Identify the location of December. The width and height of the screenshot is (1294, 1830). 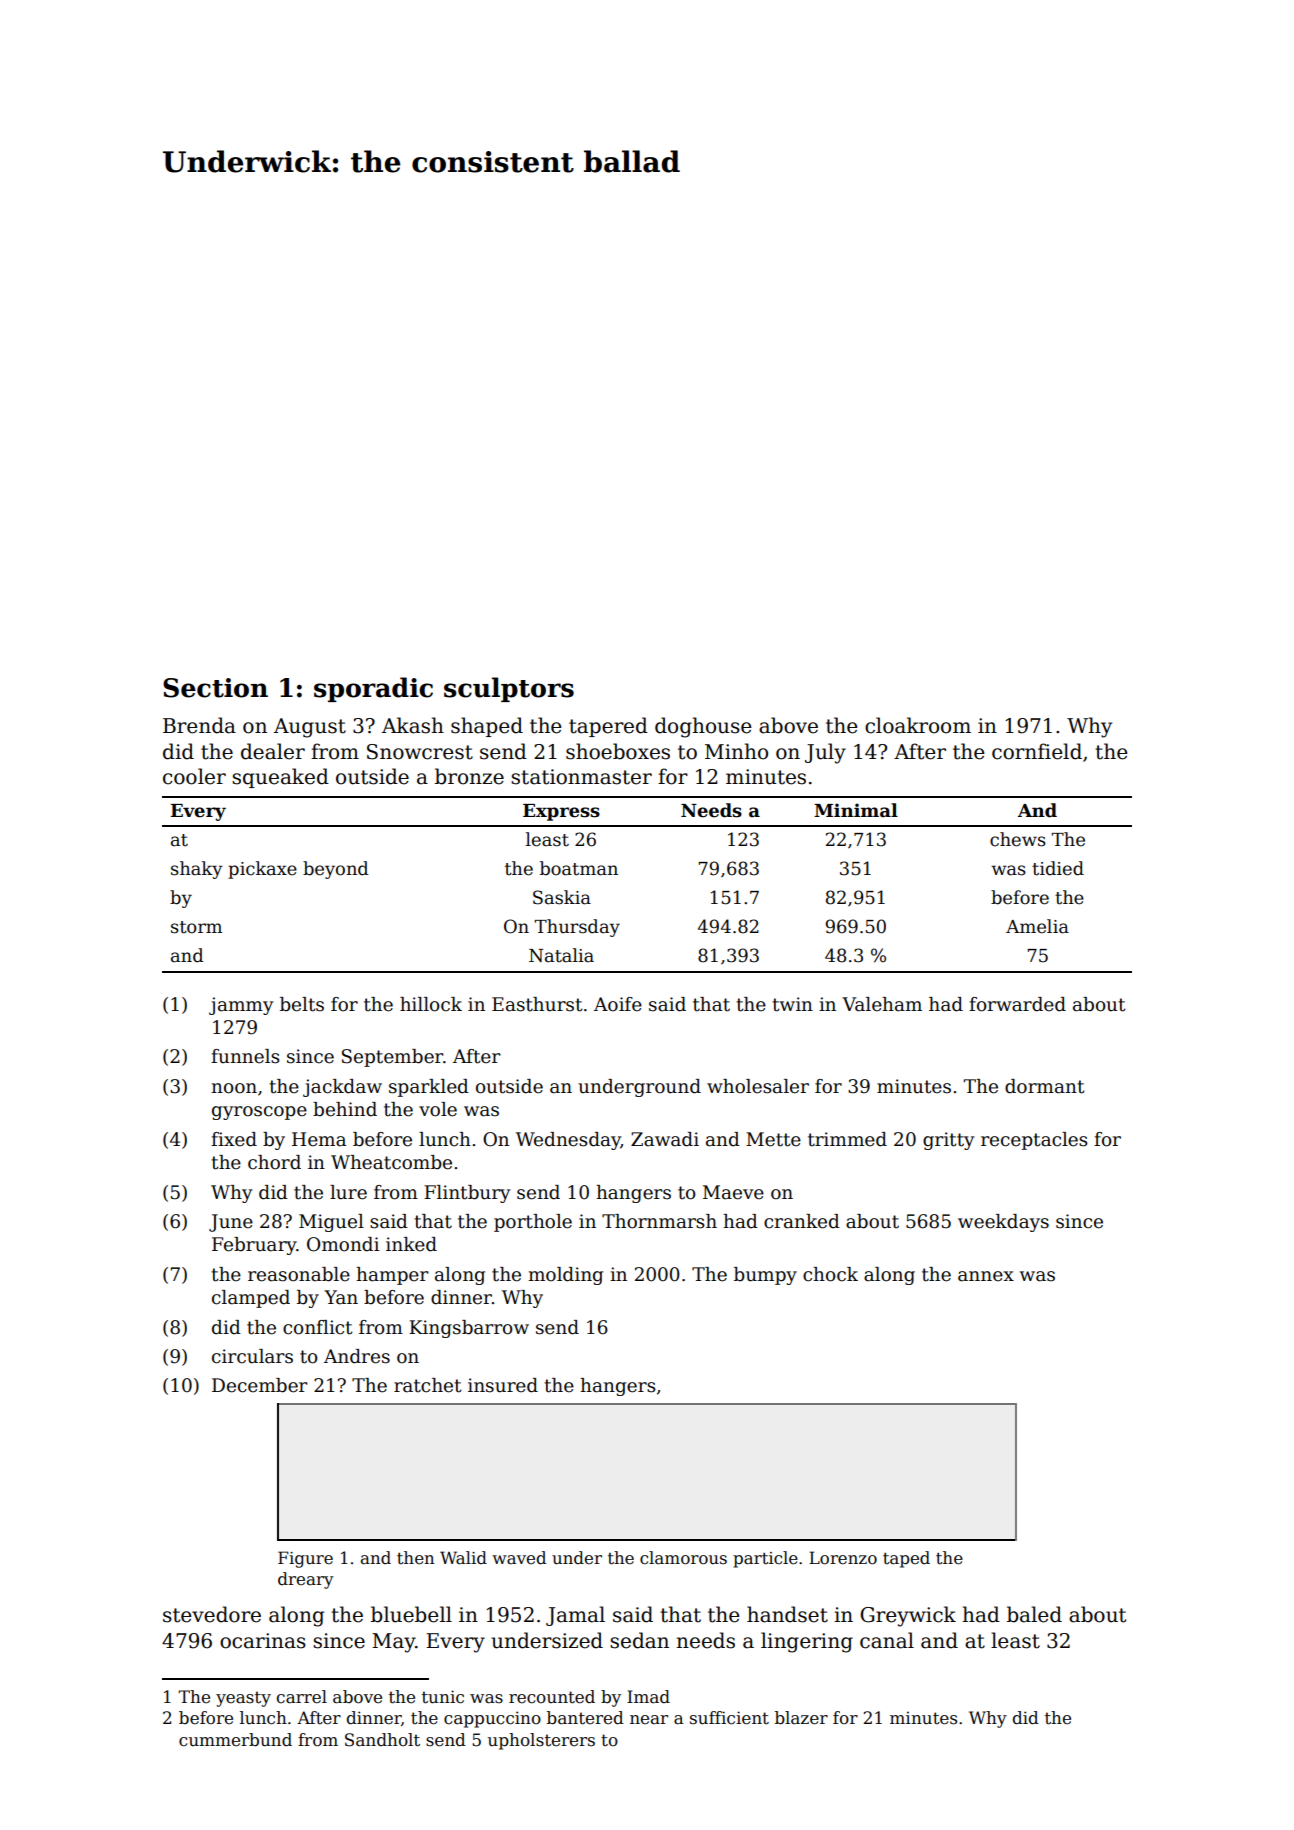
(260, 1385).
